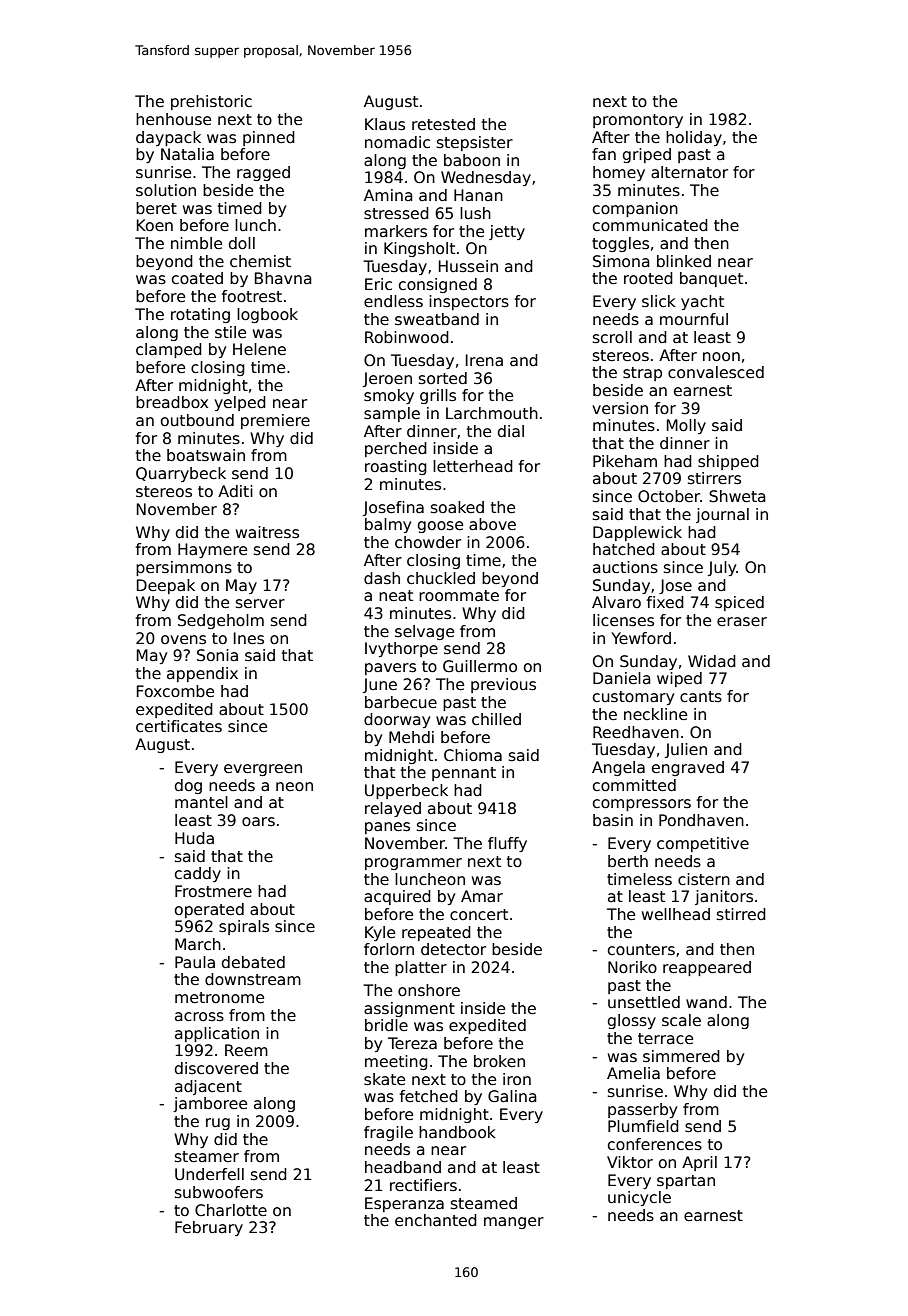  What do you see at coordinates (679, 679) in the screenshot?
I see `wiped` at bounding box center [679, 679].
